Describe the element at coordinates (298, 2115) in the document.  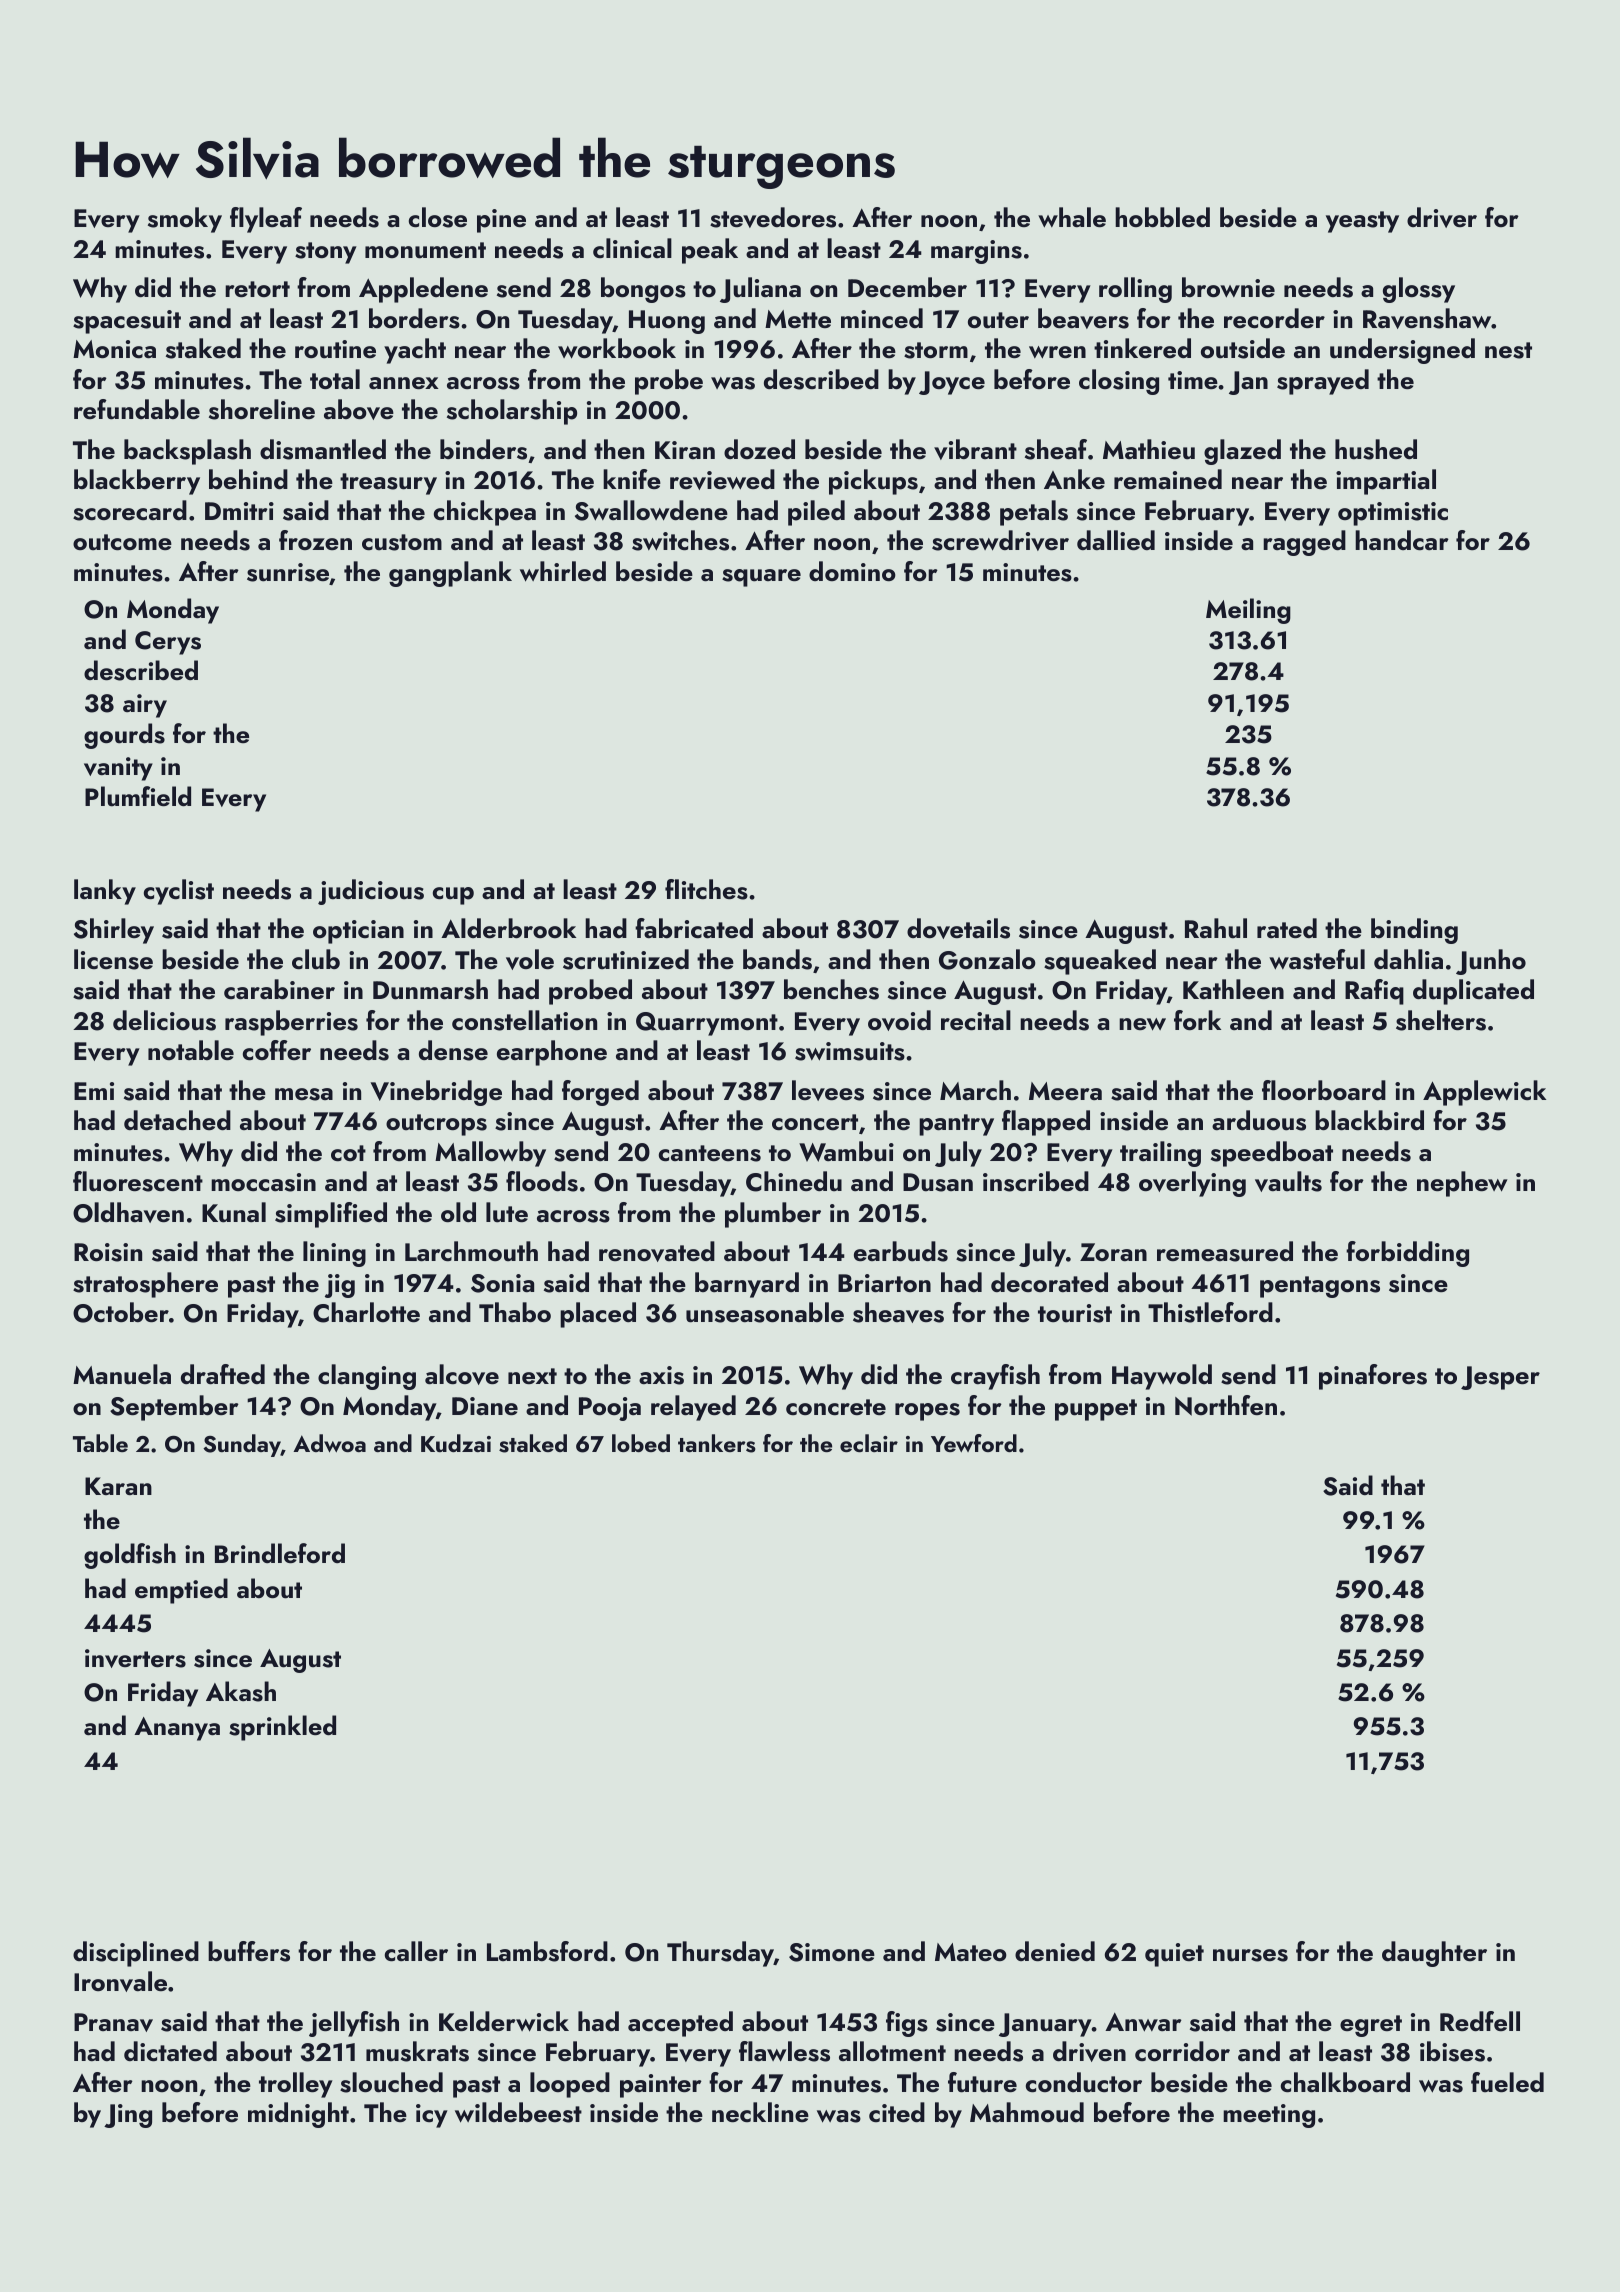
I see `midnight` at that location.
